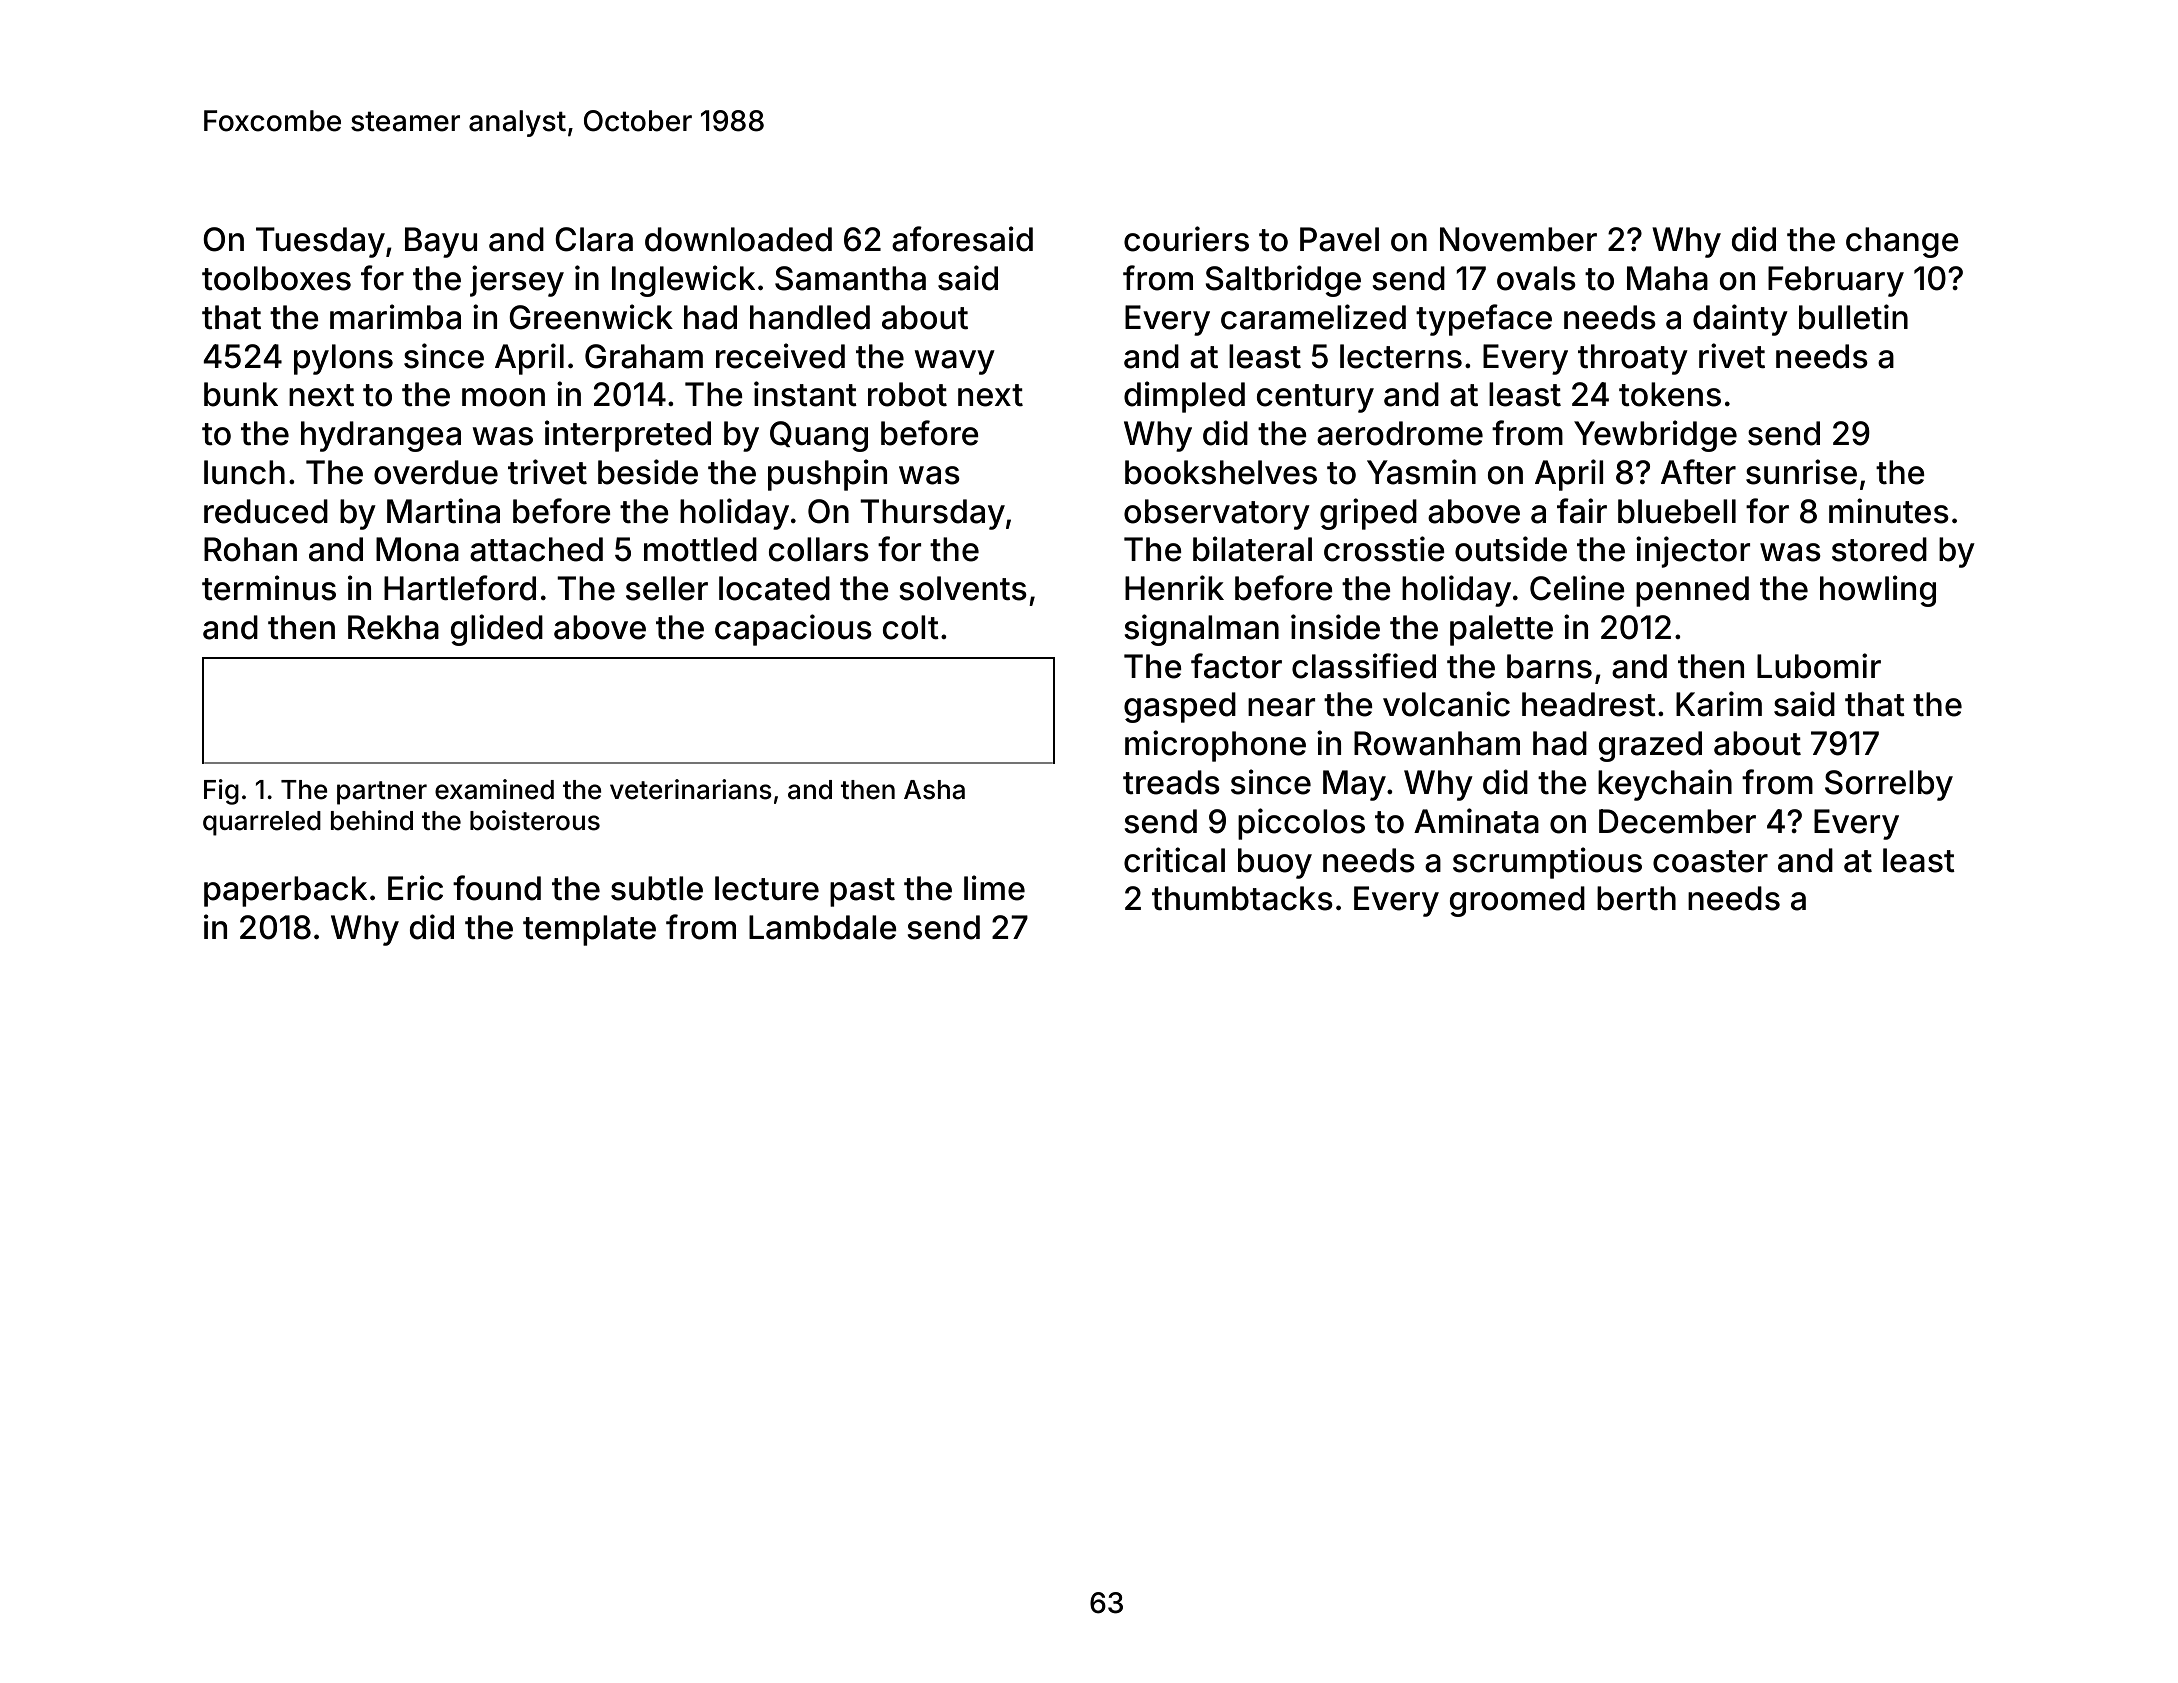 This page has height=1683, width=2178. I want to click on sunrise, so click(1801, 472).
